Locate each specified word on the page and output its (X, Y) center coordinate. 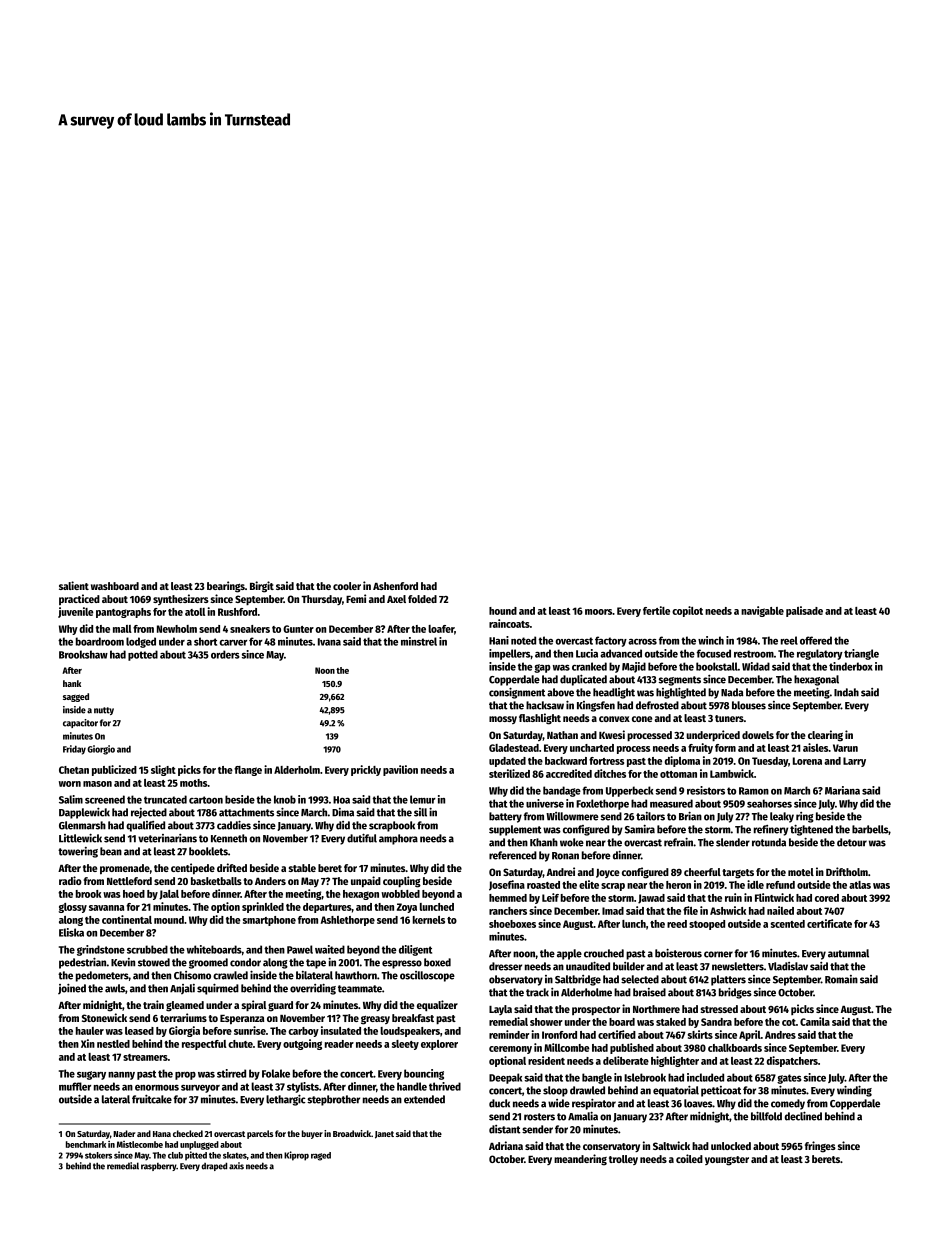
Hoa (341, 800)
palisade (804, 611)
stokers (98, 1155)
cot (789, 1022)
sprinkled (263, 907)
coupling (402, 882)
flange (248, 771)
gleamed (185, 1006)
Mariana (842, 790)
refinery (771, 830)
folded (422, 599)
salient (74, 585)
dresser (505, 966)
